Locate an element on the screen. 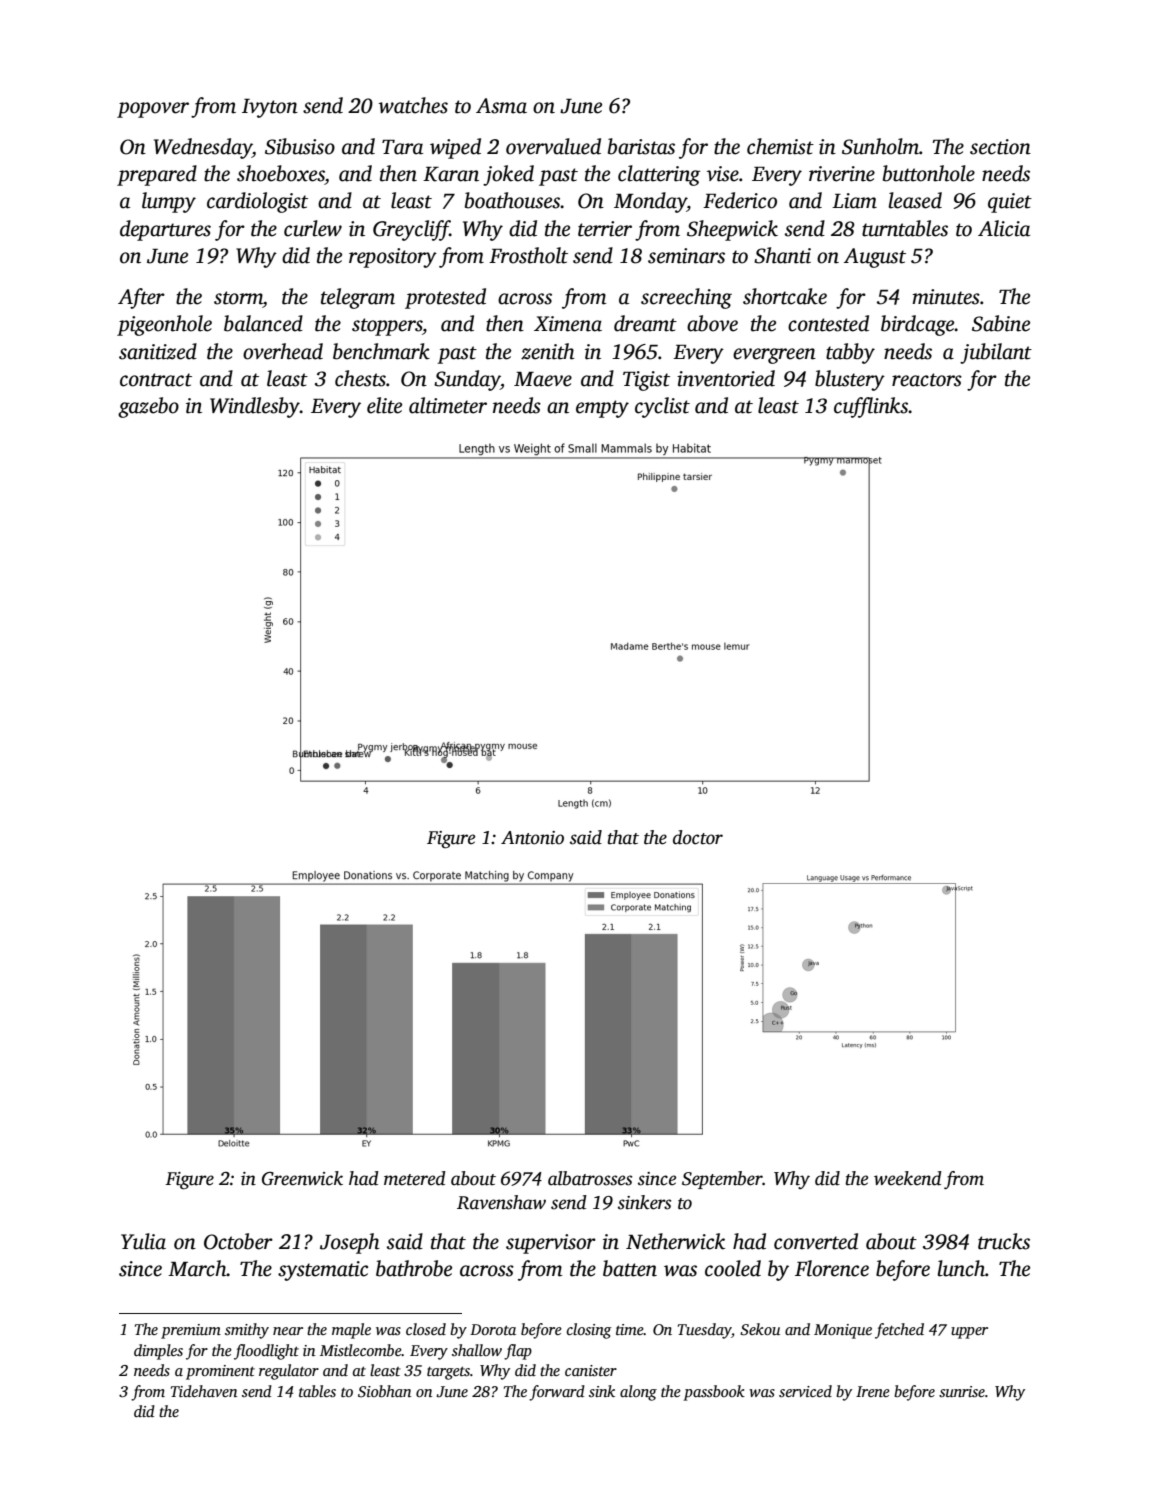 This screenshot has width=1150, height=1489. wiped is located at coordinates (455, 148).
